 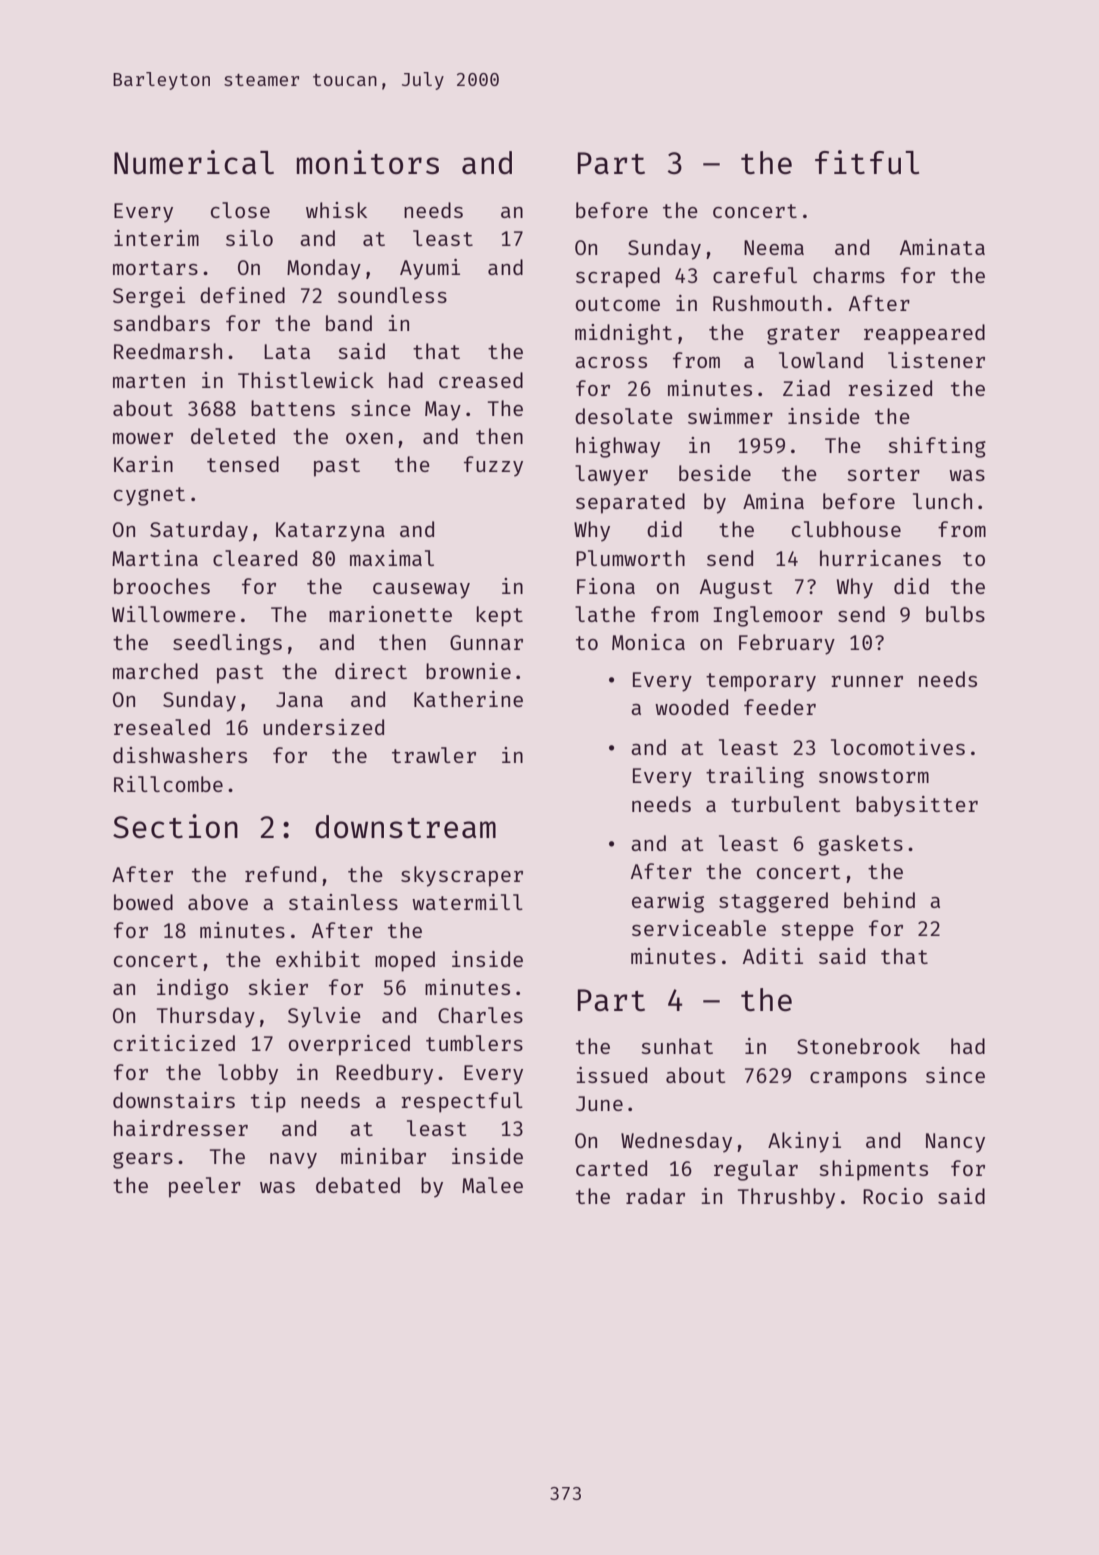 What do you see at coordinates (936, 360) in the document?
I see `listener` at bounding box center [936, 360].
